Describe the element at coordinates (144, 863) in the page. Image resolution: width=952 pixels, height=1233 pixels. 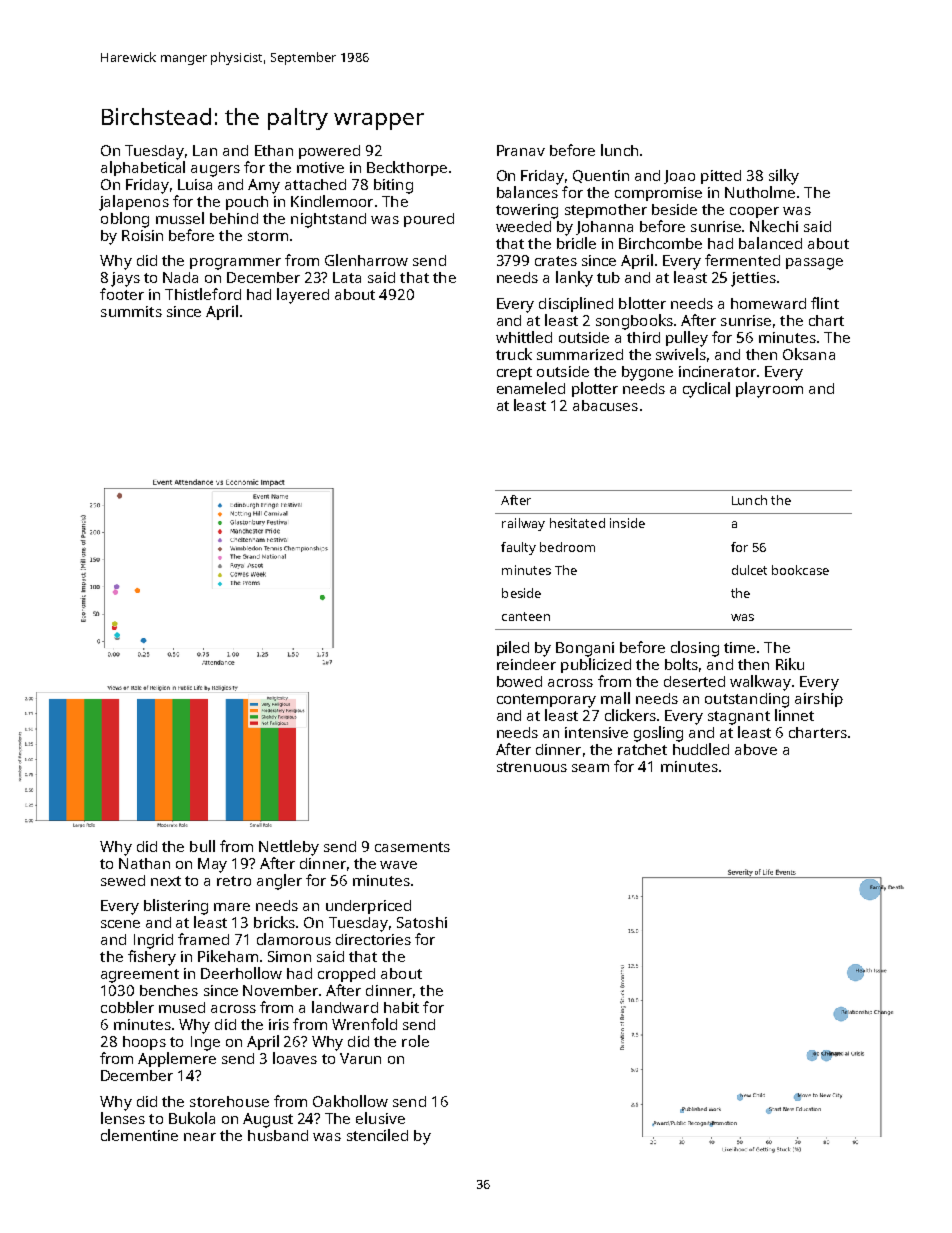
I see `Nathan` at that location.
